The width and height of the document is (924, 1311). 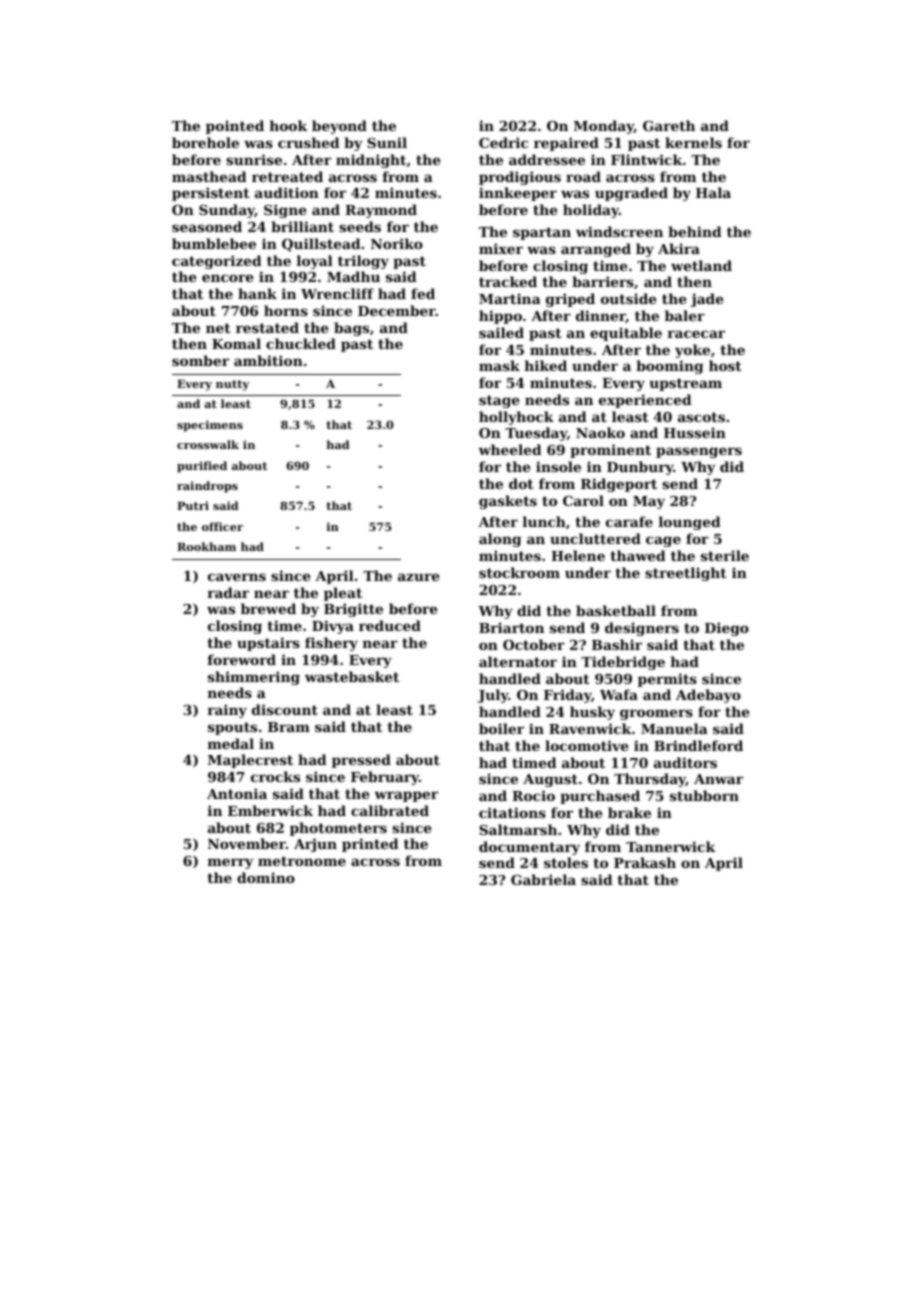 What do you see at coordinates (669, 125) in the document?
I see `Gareth` at bounding box center [669, 125].
